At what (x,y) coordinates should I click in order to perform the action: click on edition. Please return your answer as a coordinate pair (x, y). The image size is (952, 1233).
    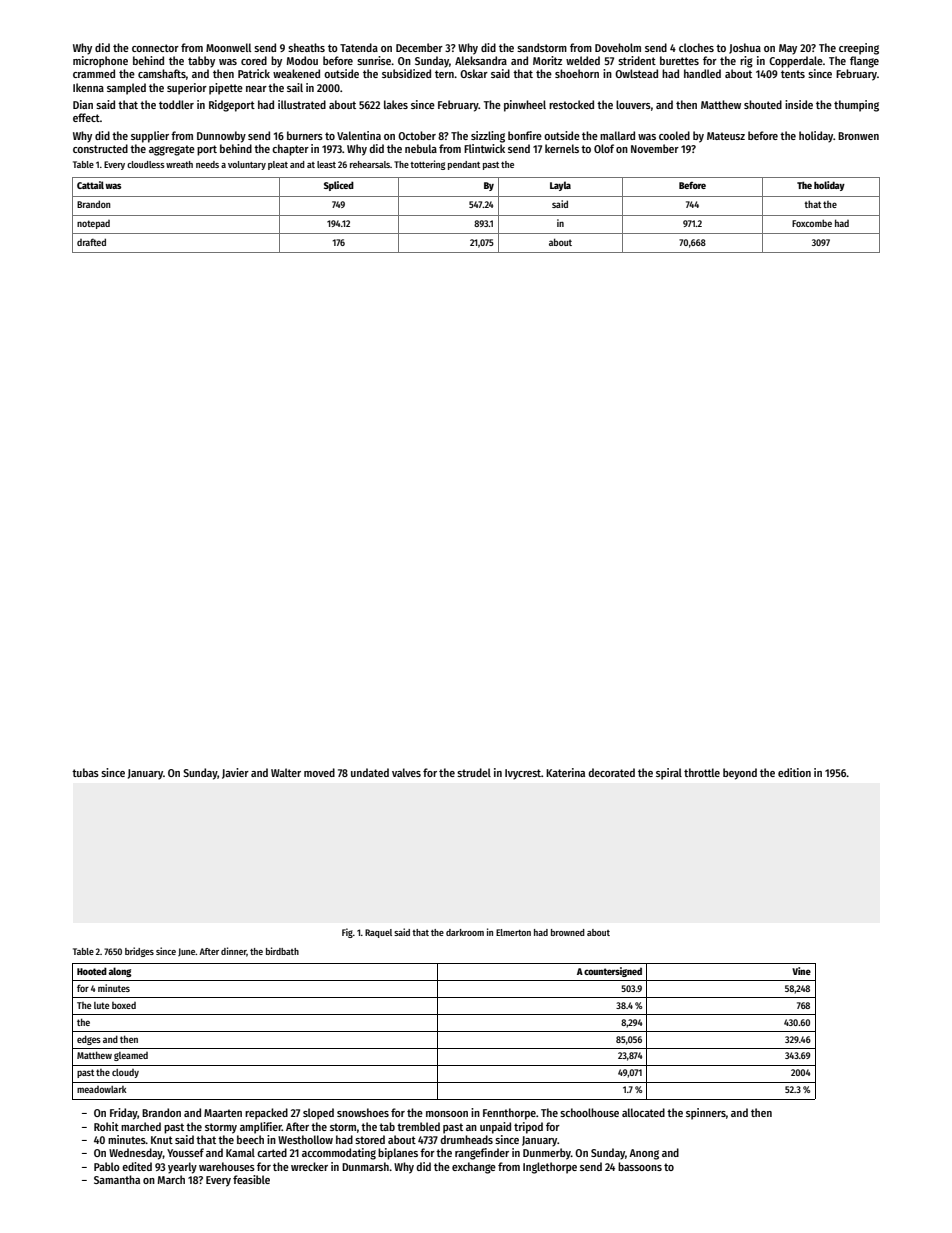
    Looking at the image, I should click on (794, 772).
